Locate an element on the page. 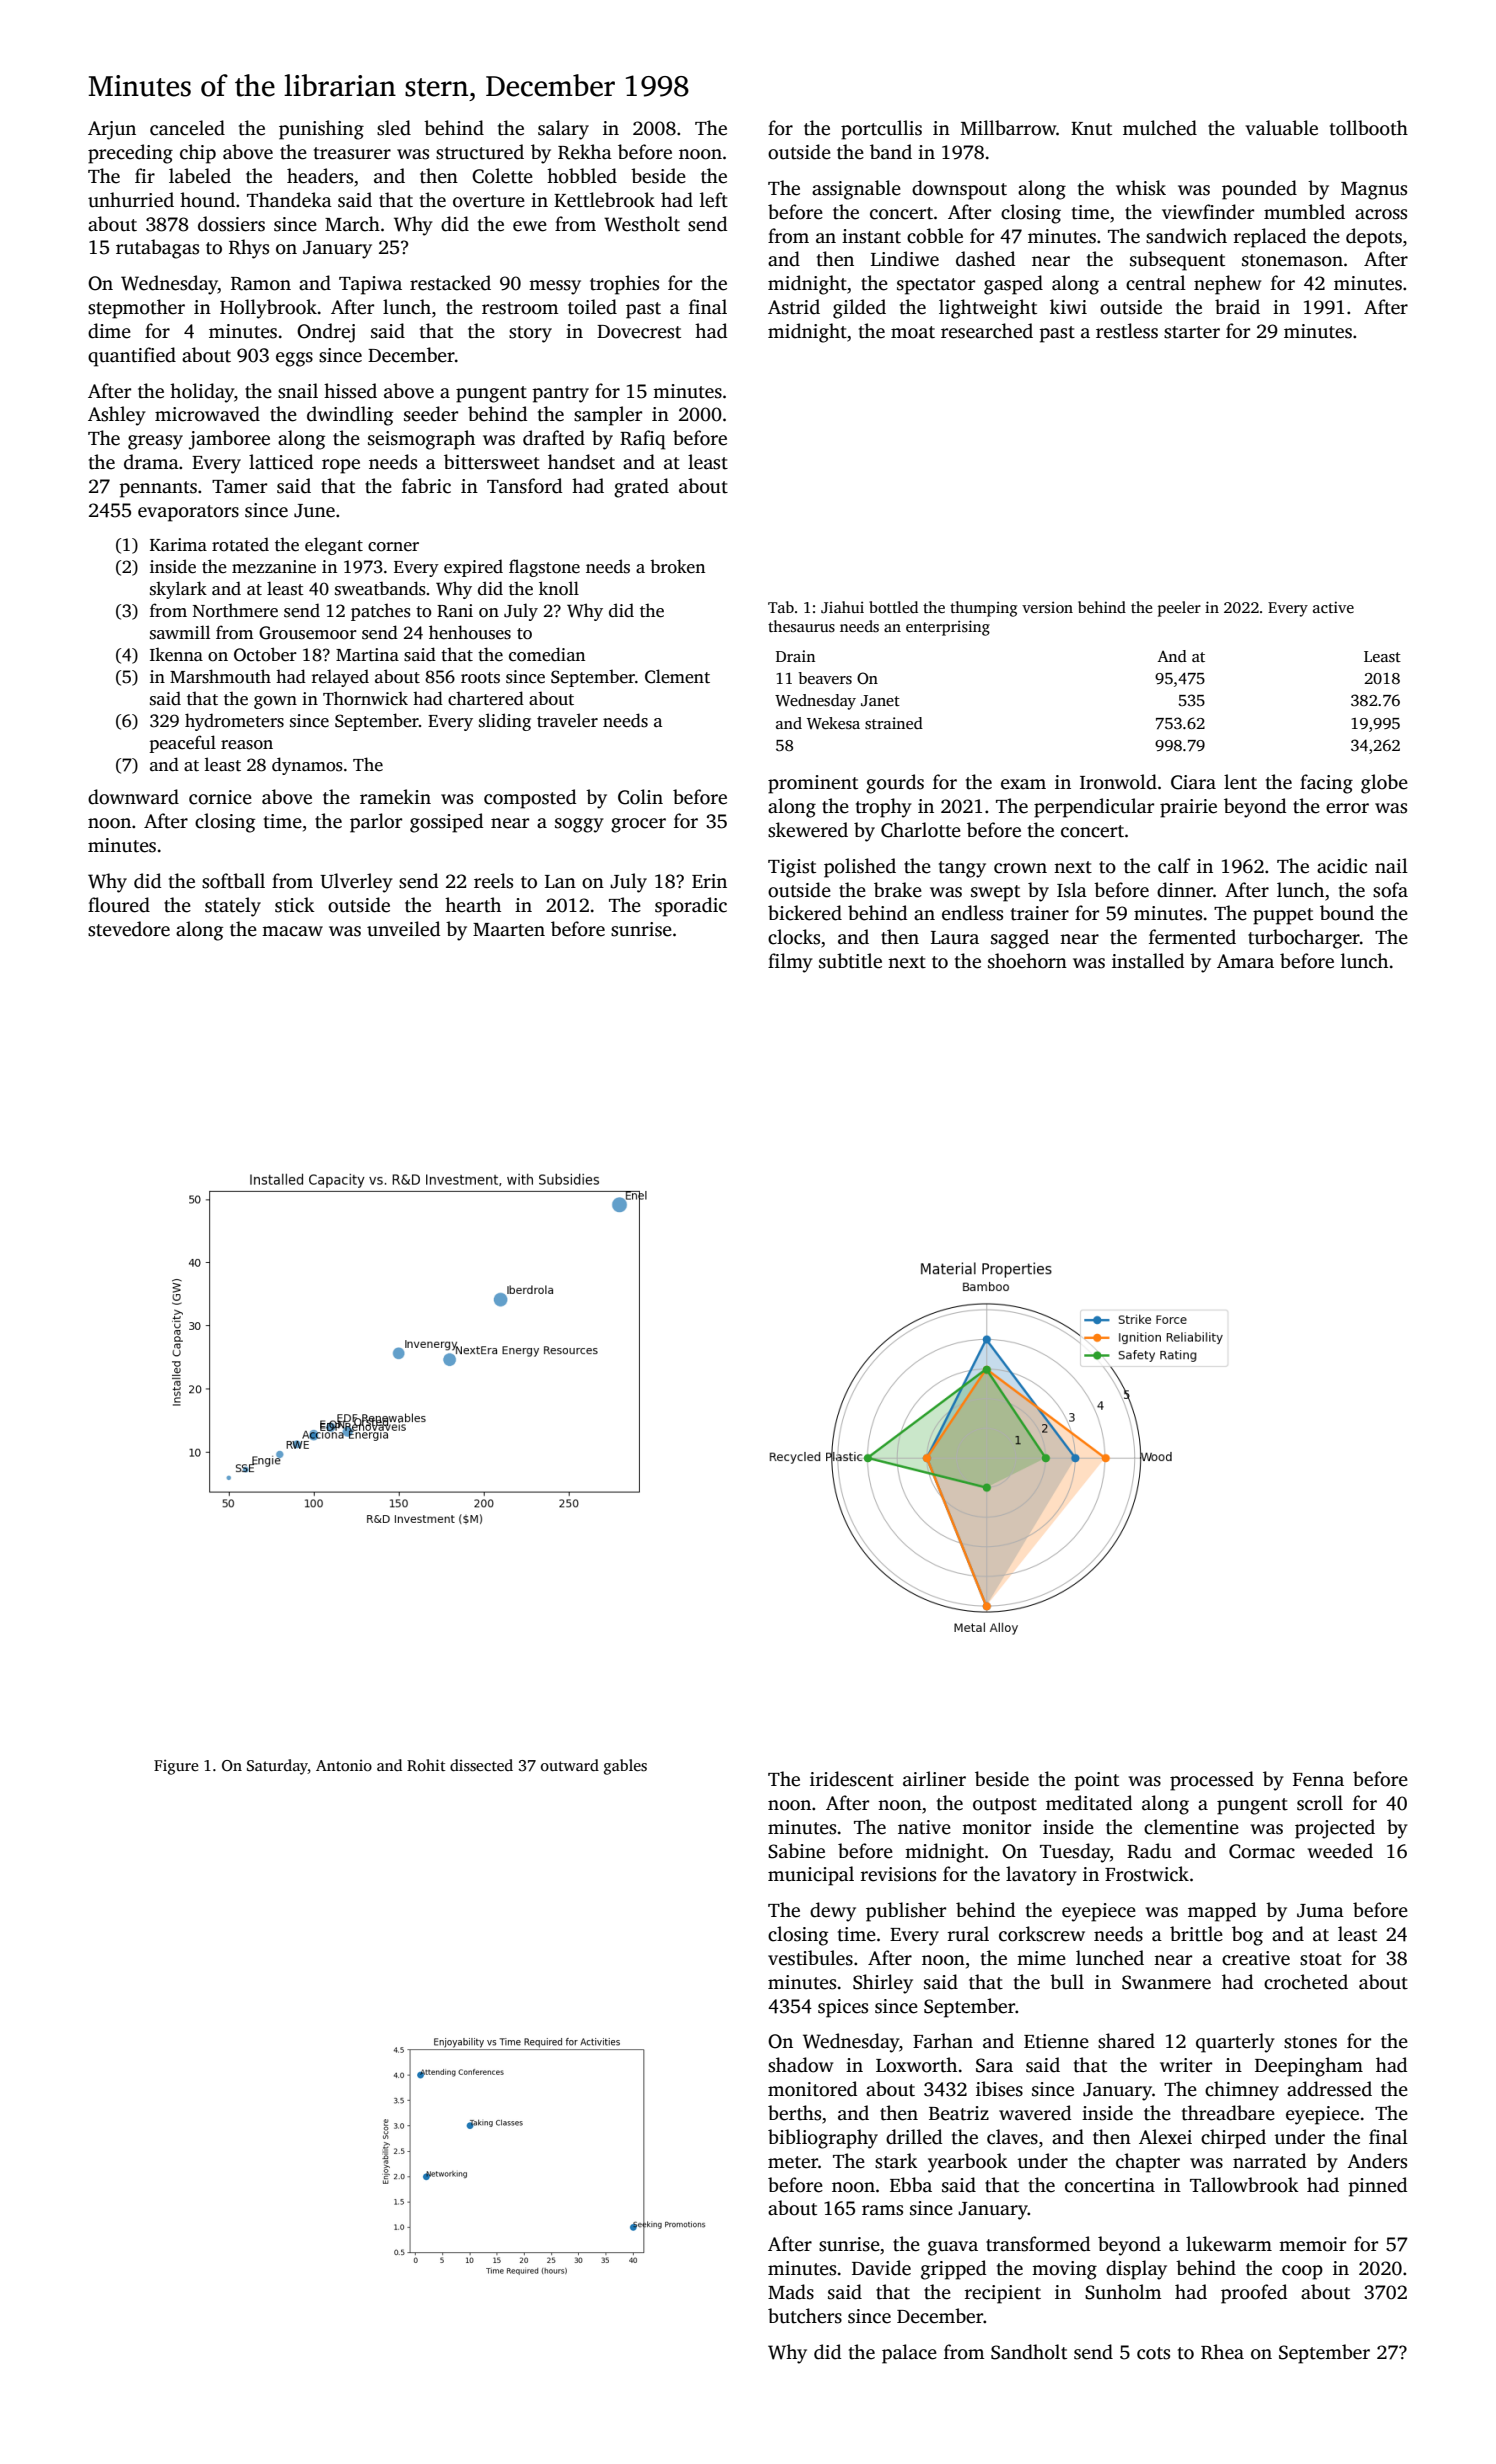 Image resolution: width=1496 pixels, height=2464 pixels. filmy is located at coordinates (790, 963).
